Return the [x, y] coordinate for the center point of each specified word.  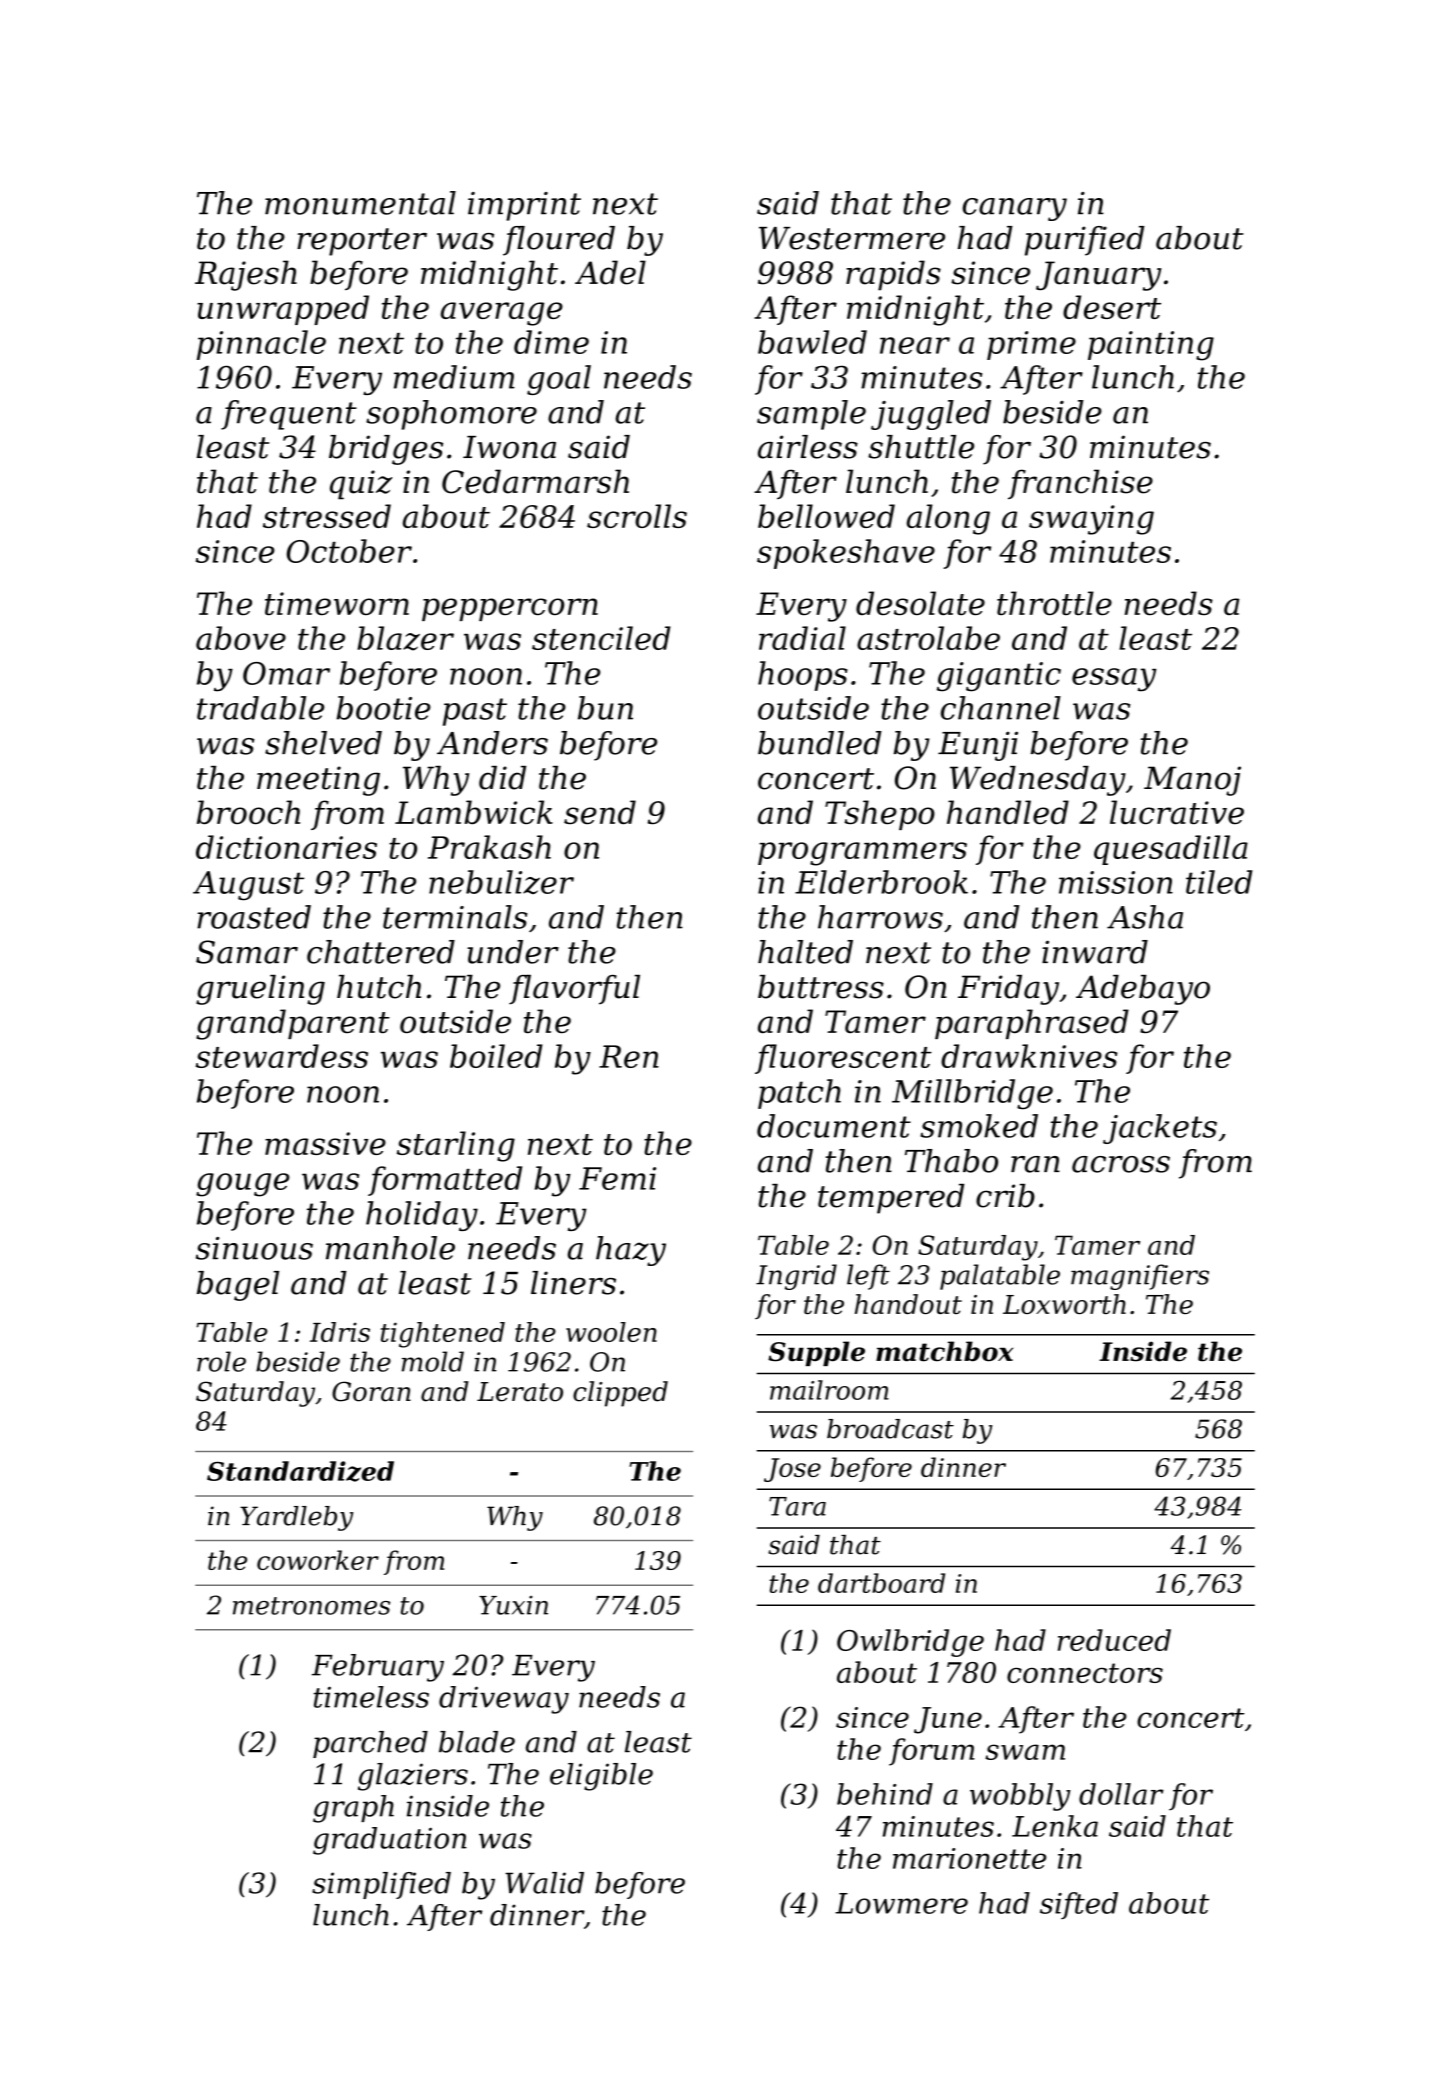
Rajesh [246, 275]
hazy [631, 1251]
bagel [238, 1286]
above [241, 638]
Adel [610, 272]
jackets [1160, 1129]
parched [370, 1744]
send [600, 812]
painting [1151, 346]
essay [1114, 680]
